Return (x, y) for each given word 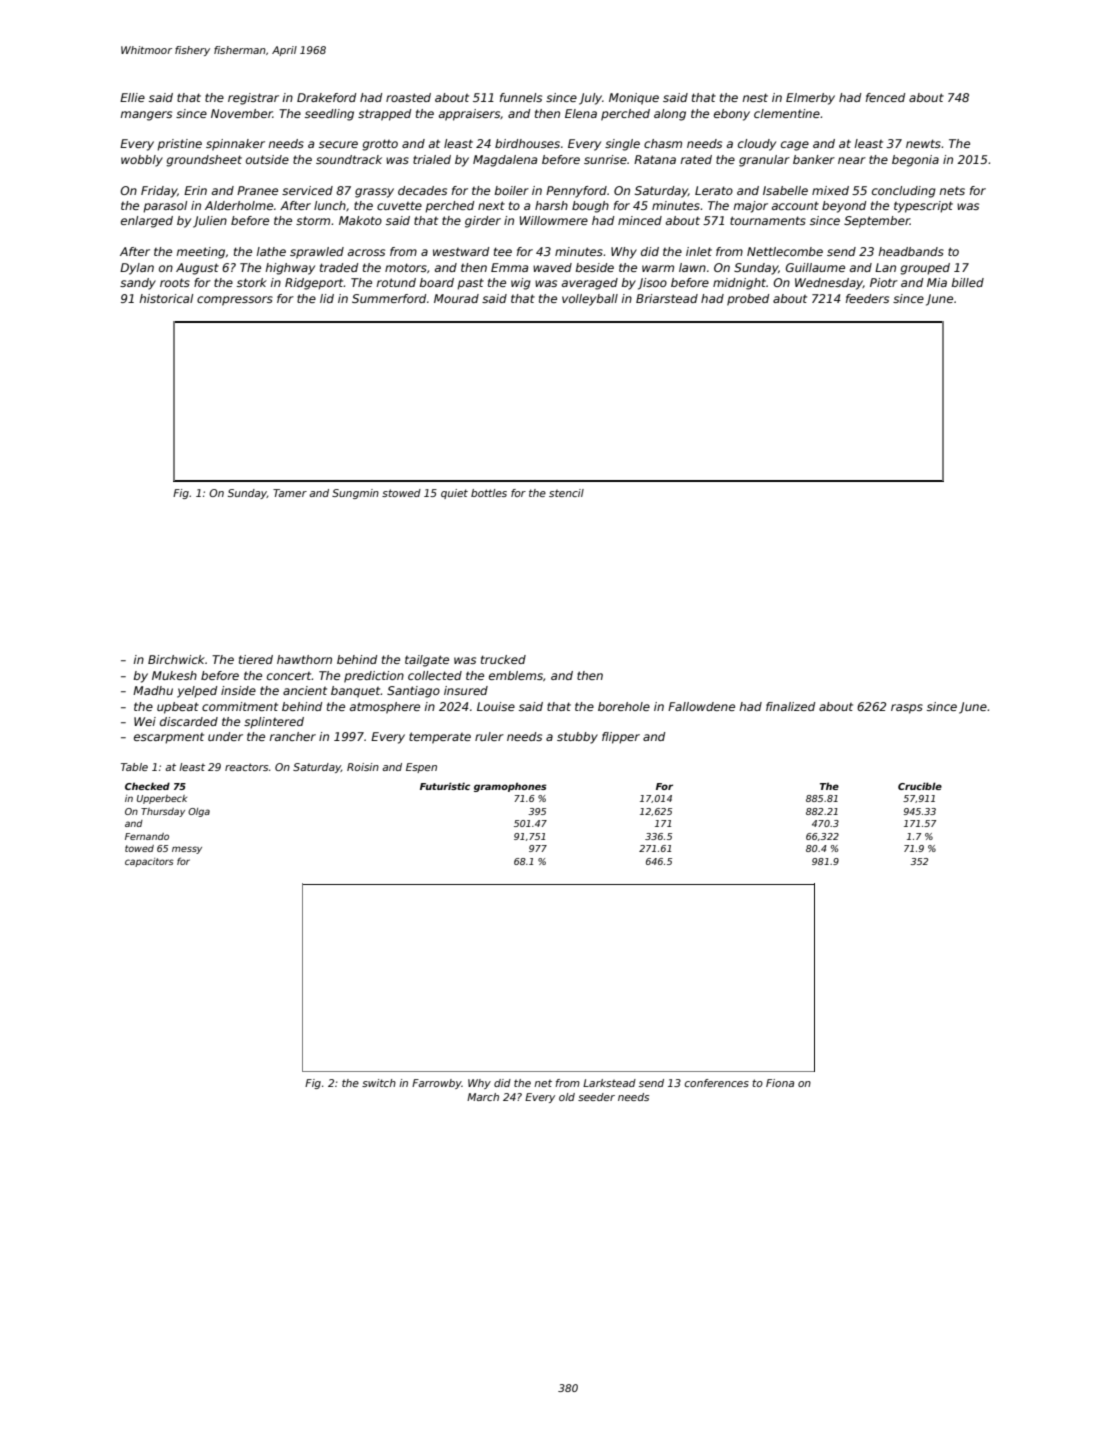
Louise (496, 706)
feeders (867, 298)
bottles (489, 493)
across (366, 252)
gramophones (510, 787)
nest (755, 97)
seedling (329, 115)
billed (968, 282)
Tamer (290, 493)
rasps (907, 709)
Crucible (920, 786)
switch (379, 1083)
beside (595, 267)
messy (187, 850)
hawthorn (304, 659)
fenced (885, 97)
